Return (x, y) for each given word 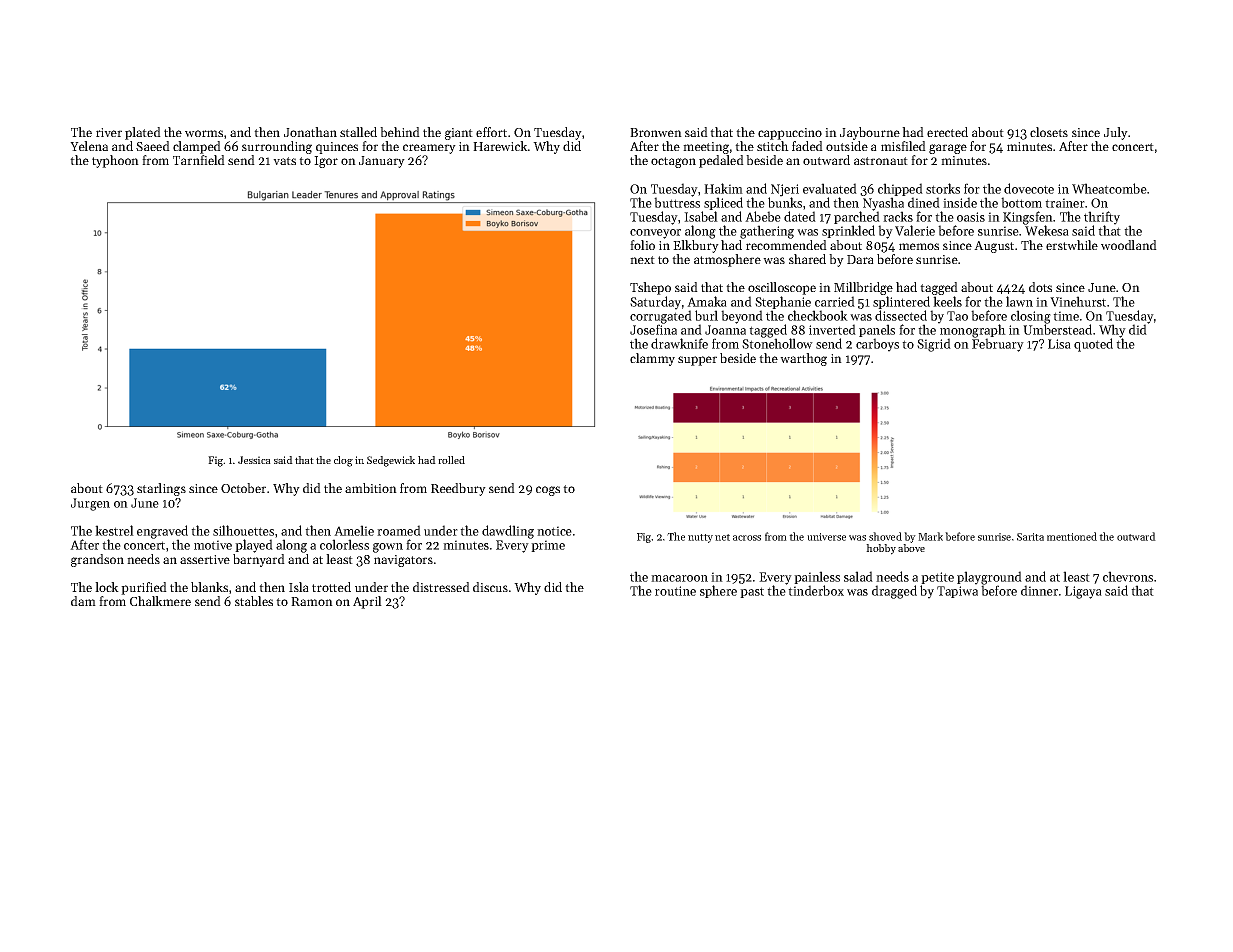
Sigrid (934, 345)
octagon (673, 162)
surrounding (277, 147)
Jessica (254, 460)
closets (1049, 132)
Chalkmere (160, 601)
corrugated (661, 317)
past (752, 592)
